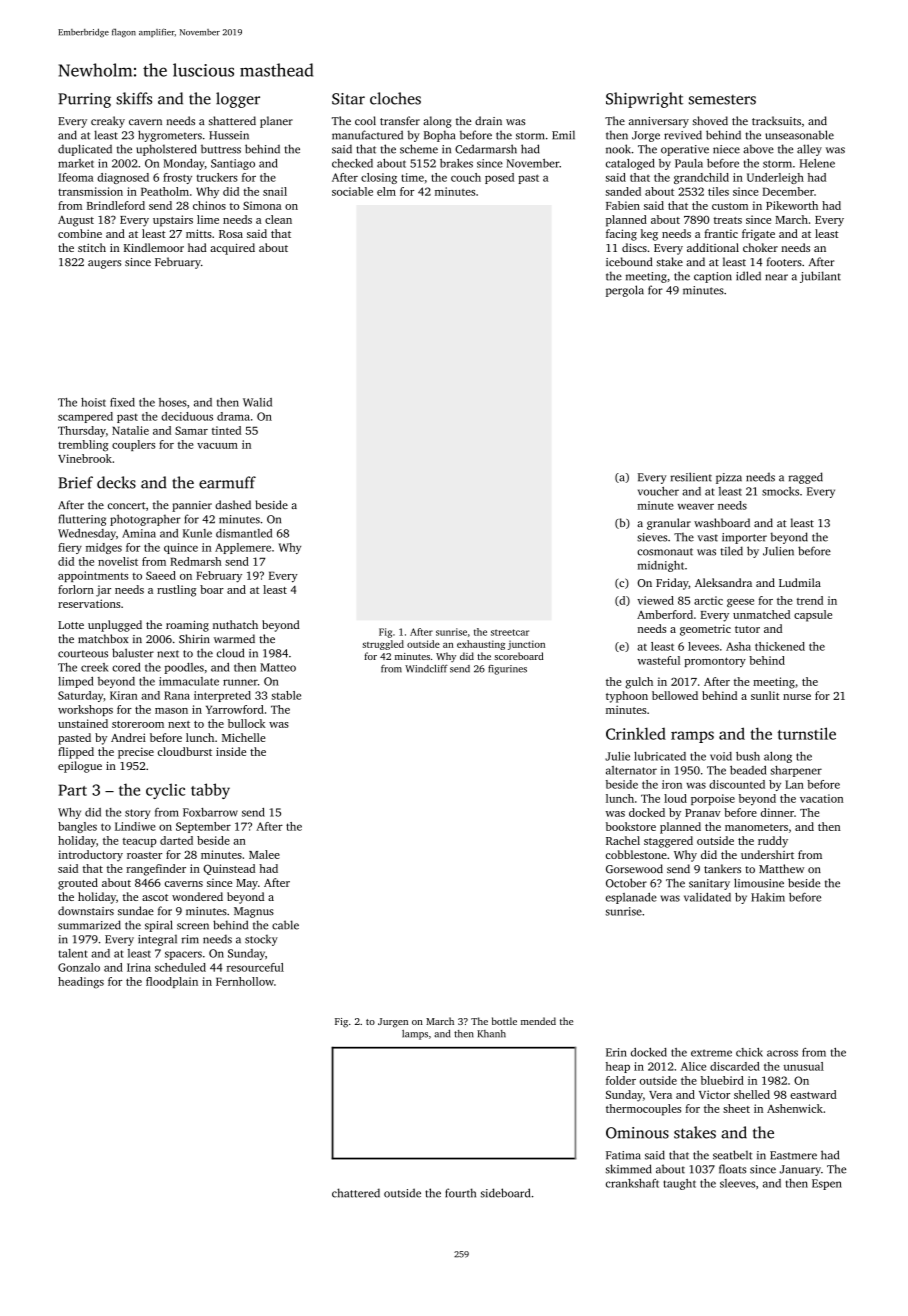 The image size is (908, 1316). What do you see at coordinates (173, 402) in the page?
I see `hoses` at bounding box center [173, 402].
